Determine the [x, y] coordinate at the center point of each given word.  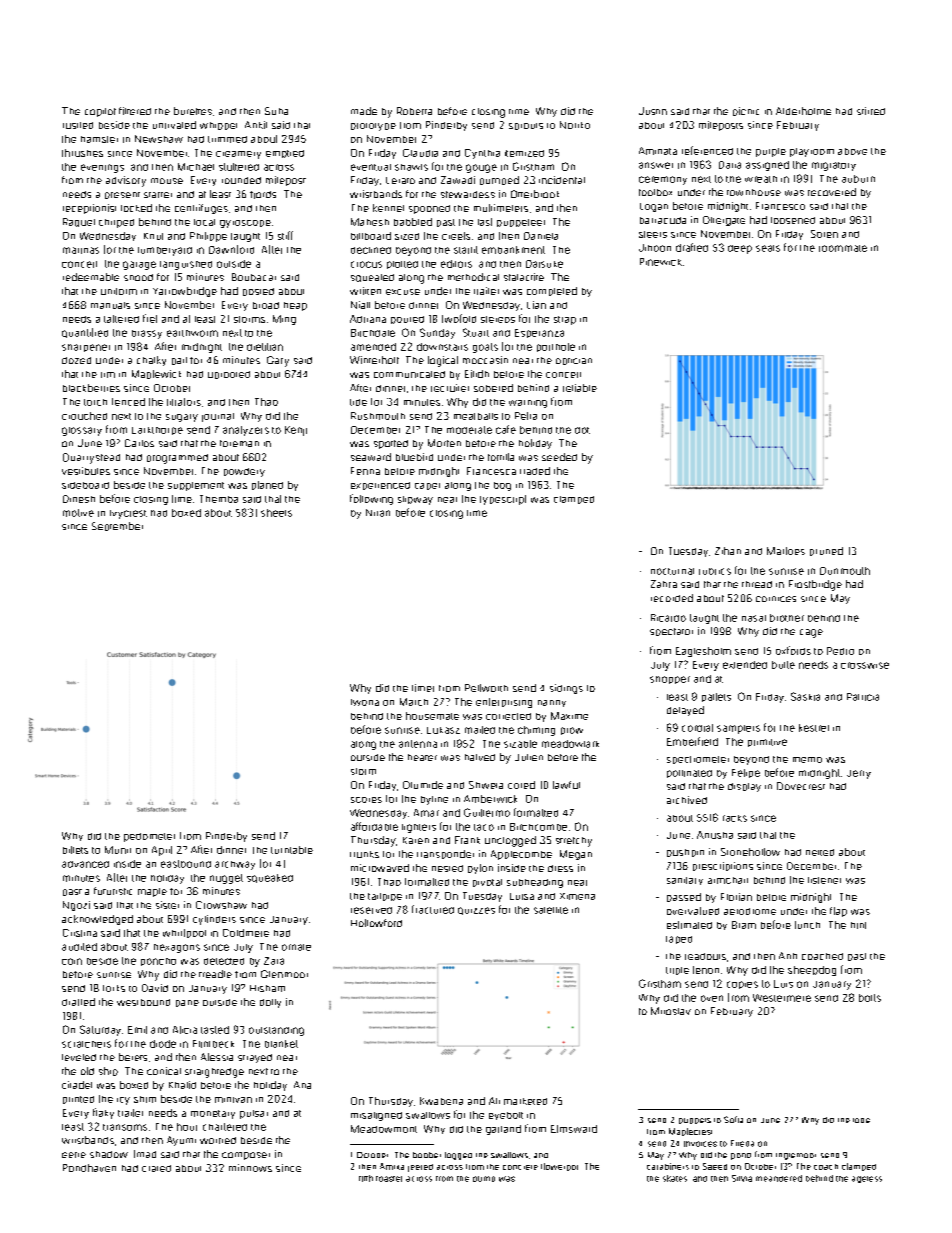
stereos [498, 319]
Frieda [742, 1143]
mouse [167, 181]
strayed [255, 1058]
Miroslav [671, 1011]
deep [740, 249]
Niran [378, 513]
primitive [767, 743]
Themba [219, 499]
